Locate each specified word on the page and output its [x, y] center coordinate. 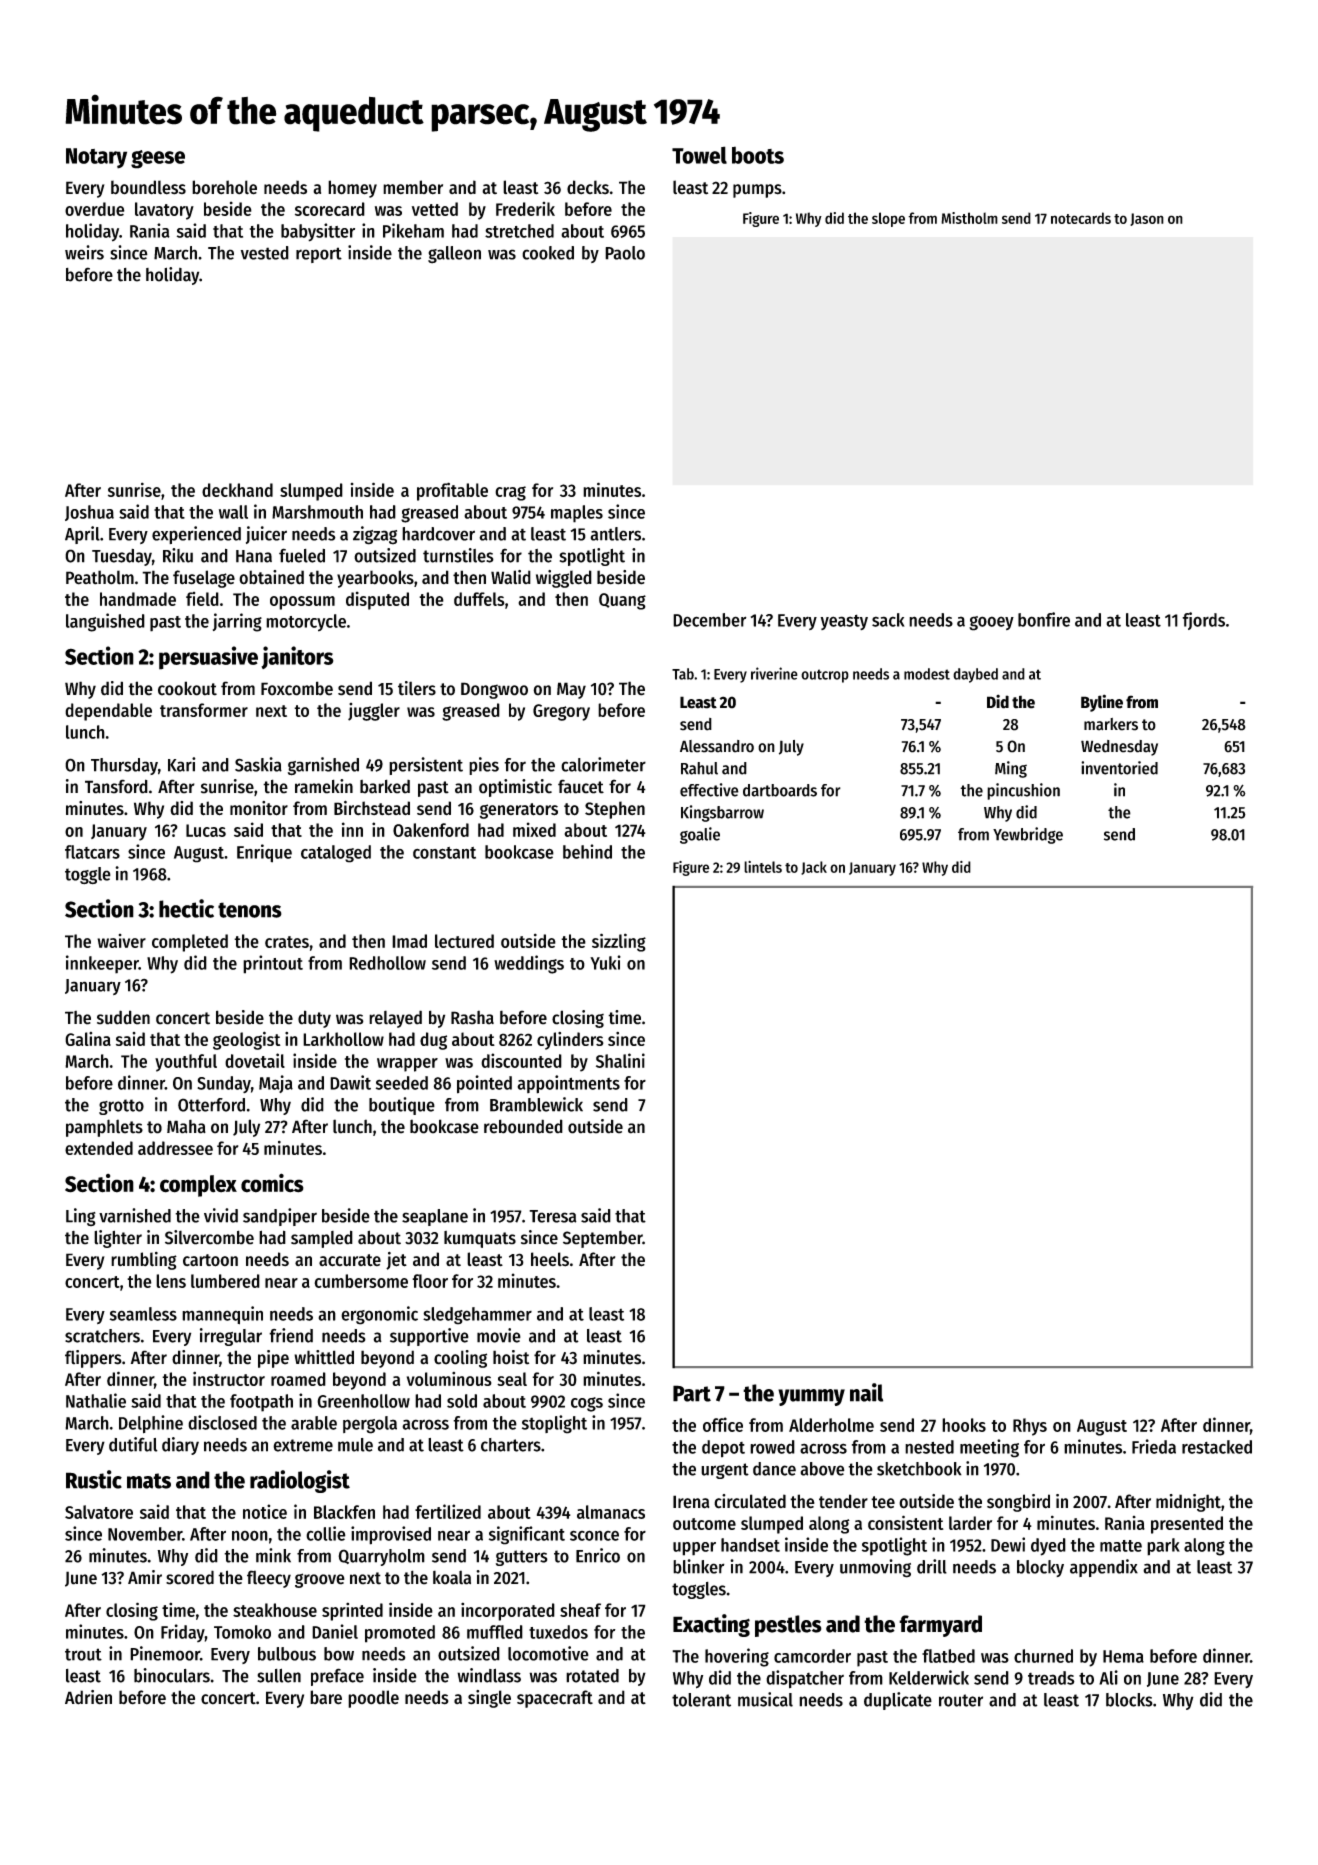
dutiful [133, 1444]
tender [843, 1501]
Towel [699, 155]
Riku [178, 555]
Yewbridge [1028, 835]
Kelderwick [929, 1677]
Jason [1147, 219]
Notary [96, 158]
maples [577, 514]
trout [83, 1654]
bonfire [1044, 619]
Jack [814, 868]
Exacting [711, 1625]
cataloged [336, 854]
